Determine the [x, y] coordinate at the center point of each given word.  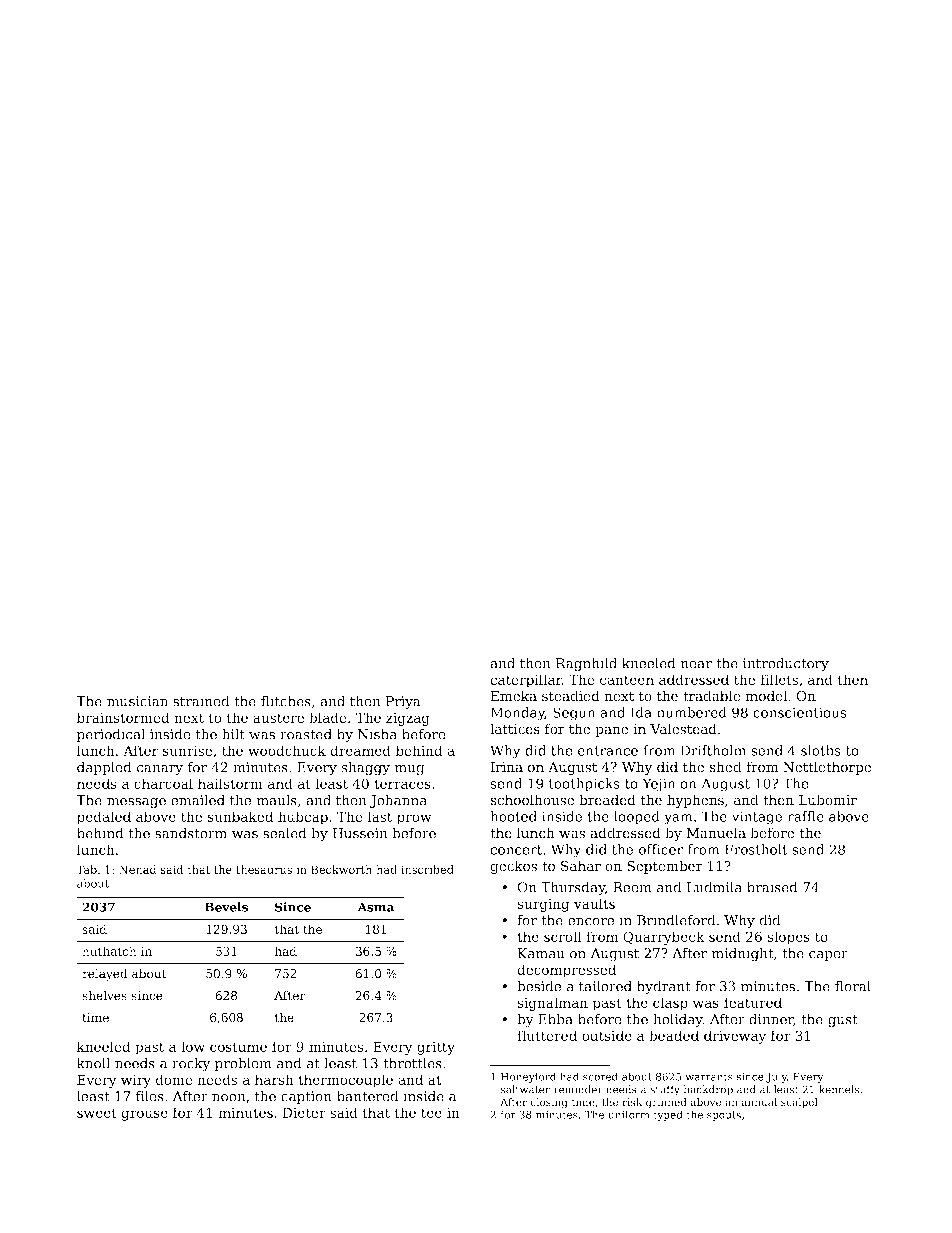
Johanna [398, 801]
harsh [274, 1079]
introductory [786, 665]
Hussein [360, 833]
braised [772, 887]
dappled [104, 768]
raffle [806, 816]
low [193, 1046]
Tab [86, 869]
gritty [436, 1048]
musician [137, 701]
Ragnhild [586, 665]
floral [853, 986]
